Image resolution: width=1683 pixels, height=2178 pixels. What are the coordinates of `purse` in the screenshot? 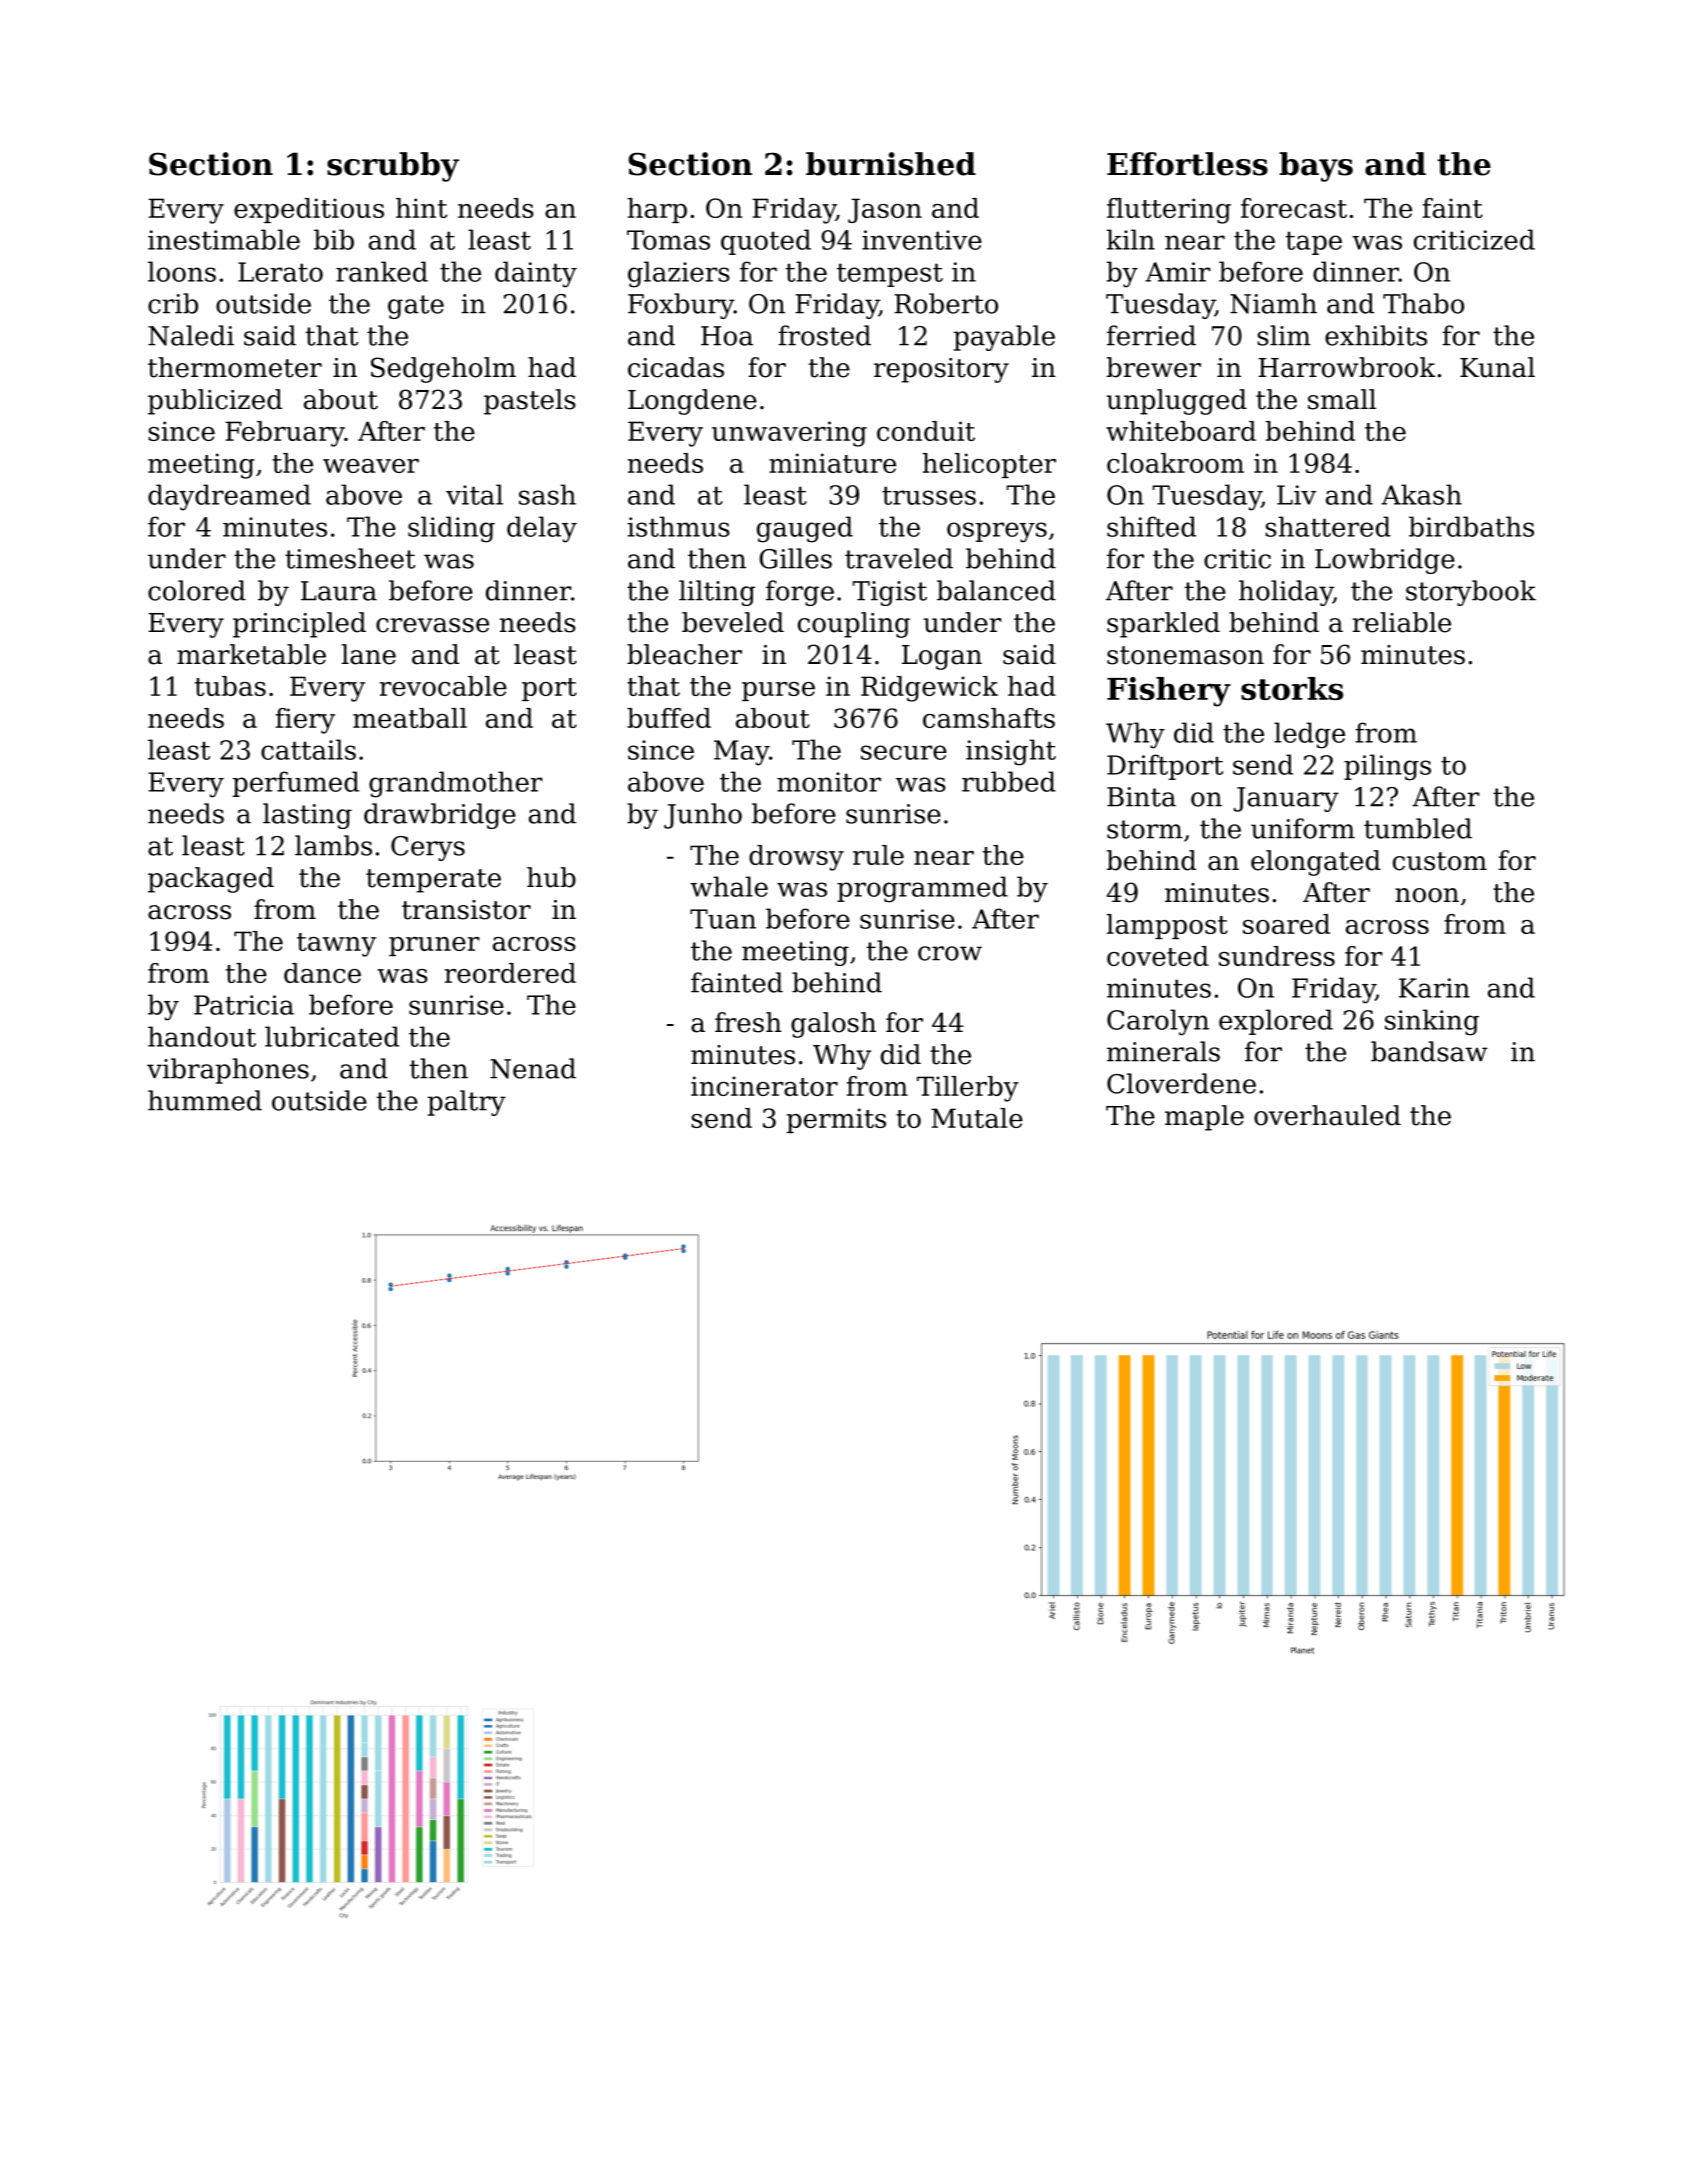 It's located at (778, 691).
